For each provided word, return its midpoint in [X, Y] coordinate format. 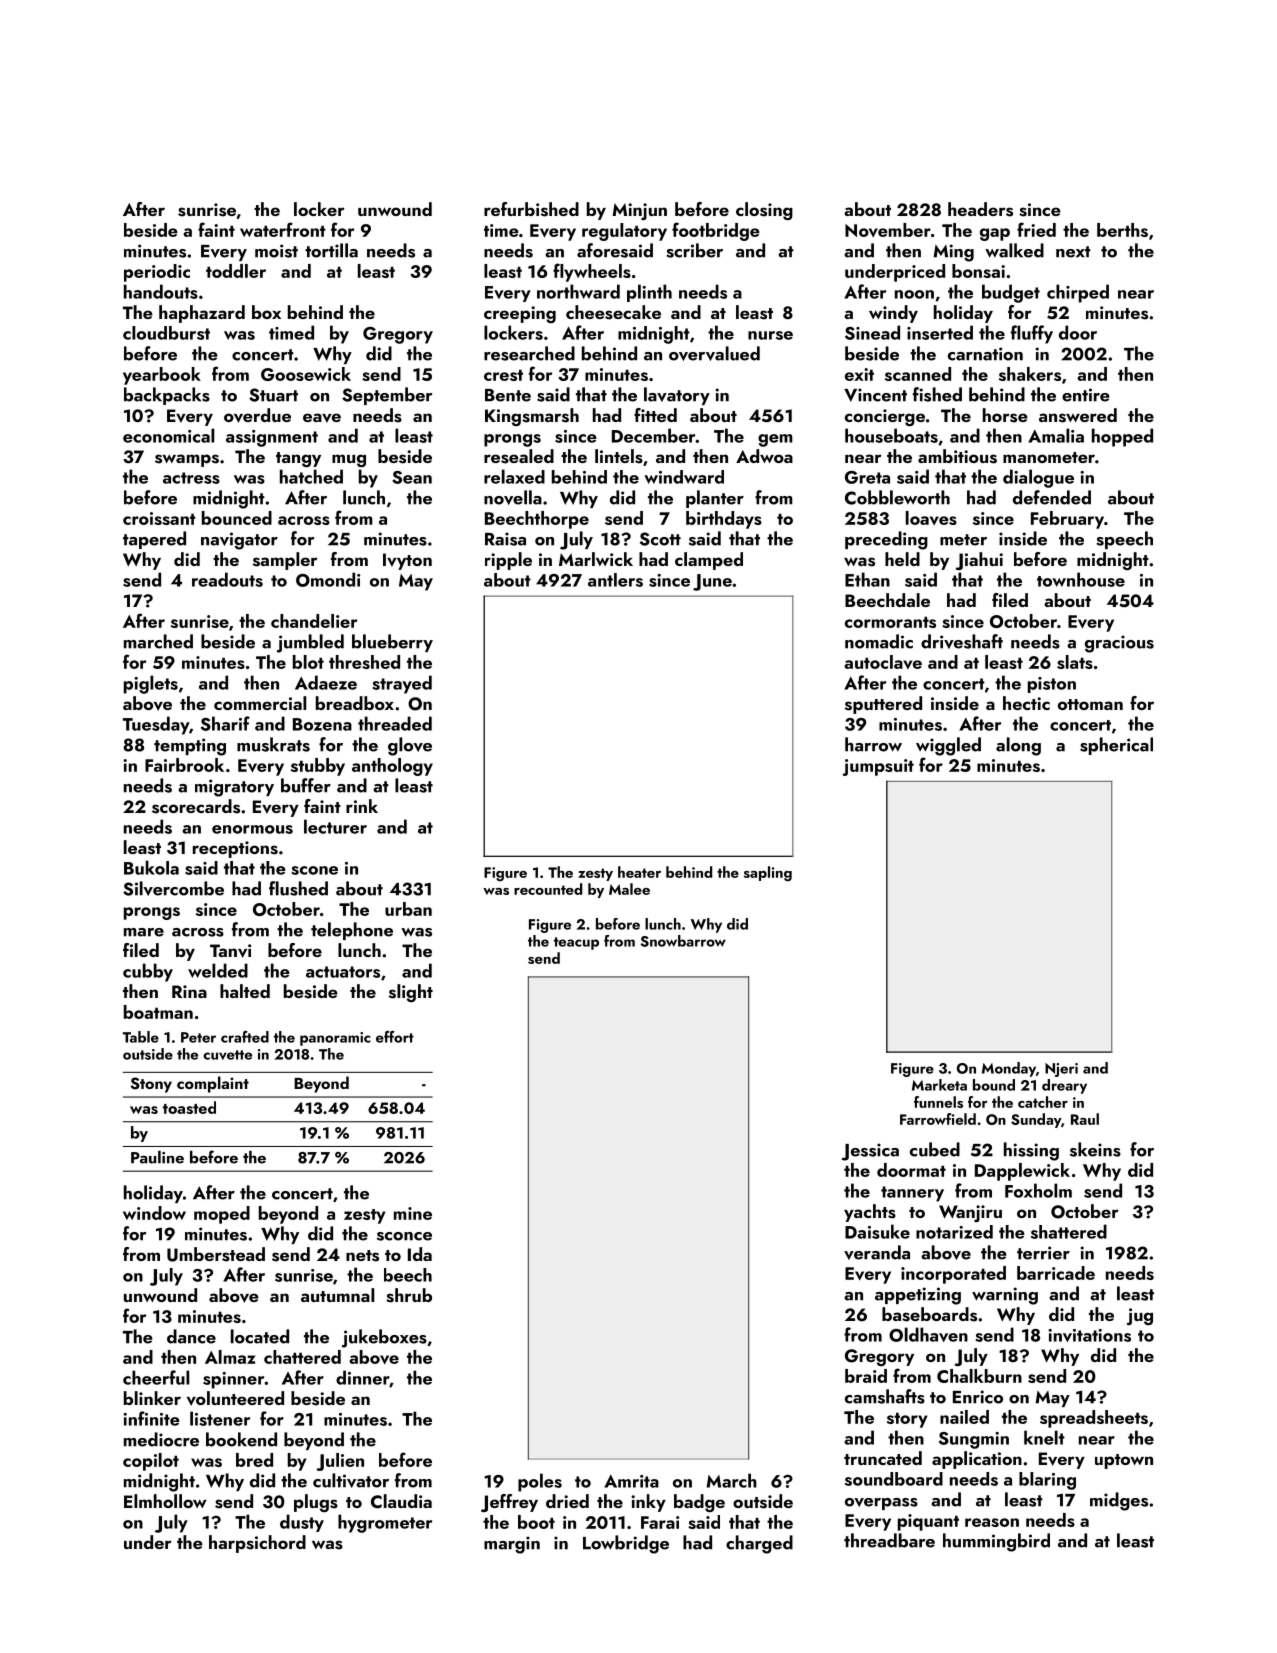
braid [866, 1376]
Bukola [151, 867]
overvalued [714, 353]
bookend [241, 1439]
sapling [768, 873]
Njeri [1061, 1070]
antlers [615, 580]
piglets [151, 684]
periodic [157, 273]
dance [191, 1336]
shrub [409, 1295]
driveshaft [962, 641]
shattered [1069, 1231]
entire [1086, 395]
